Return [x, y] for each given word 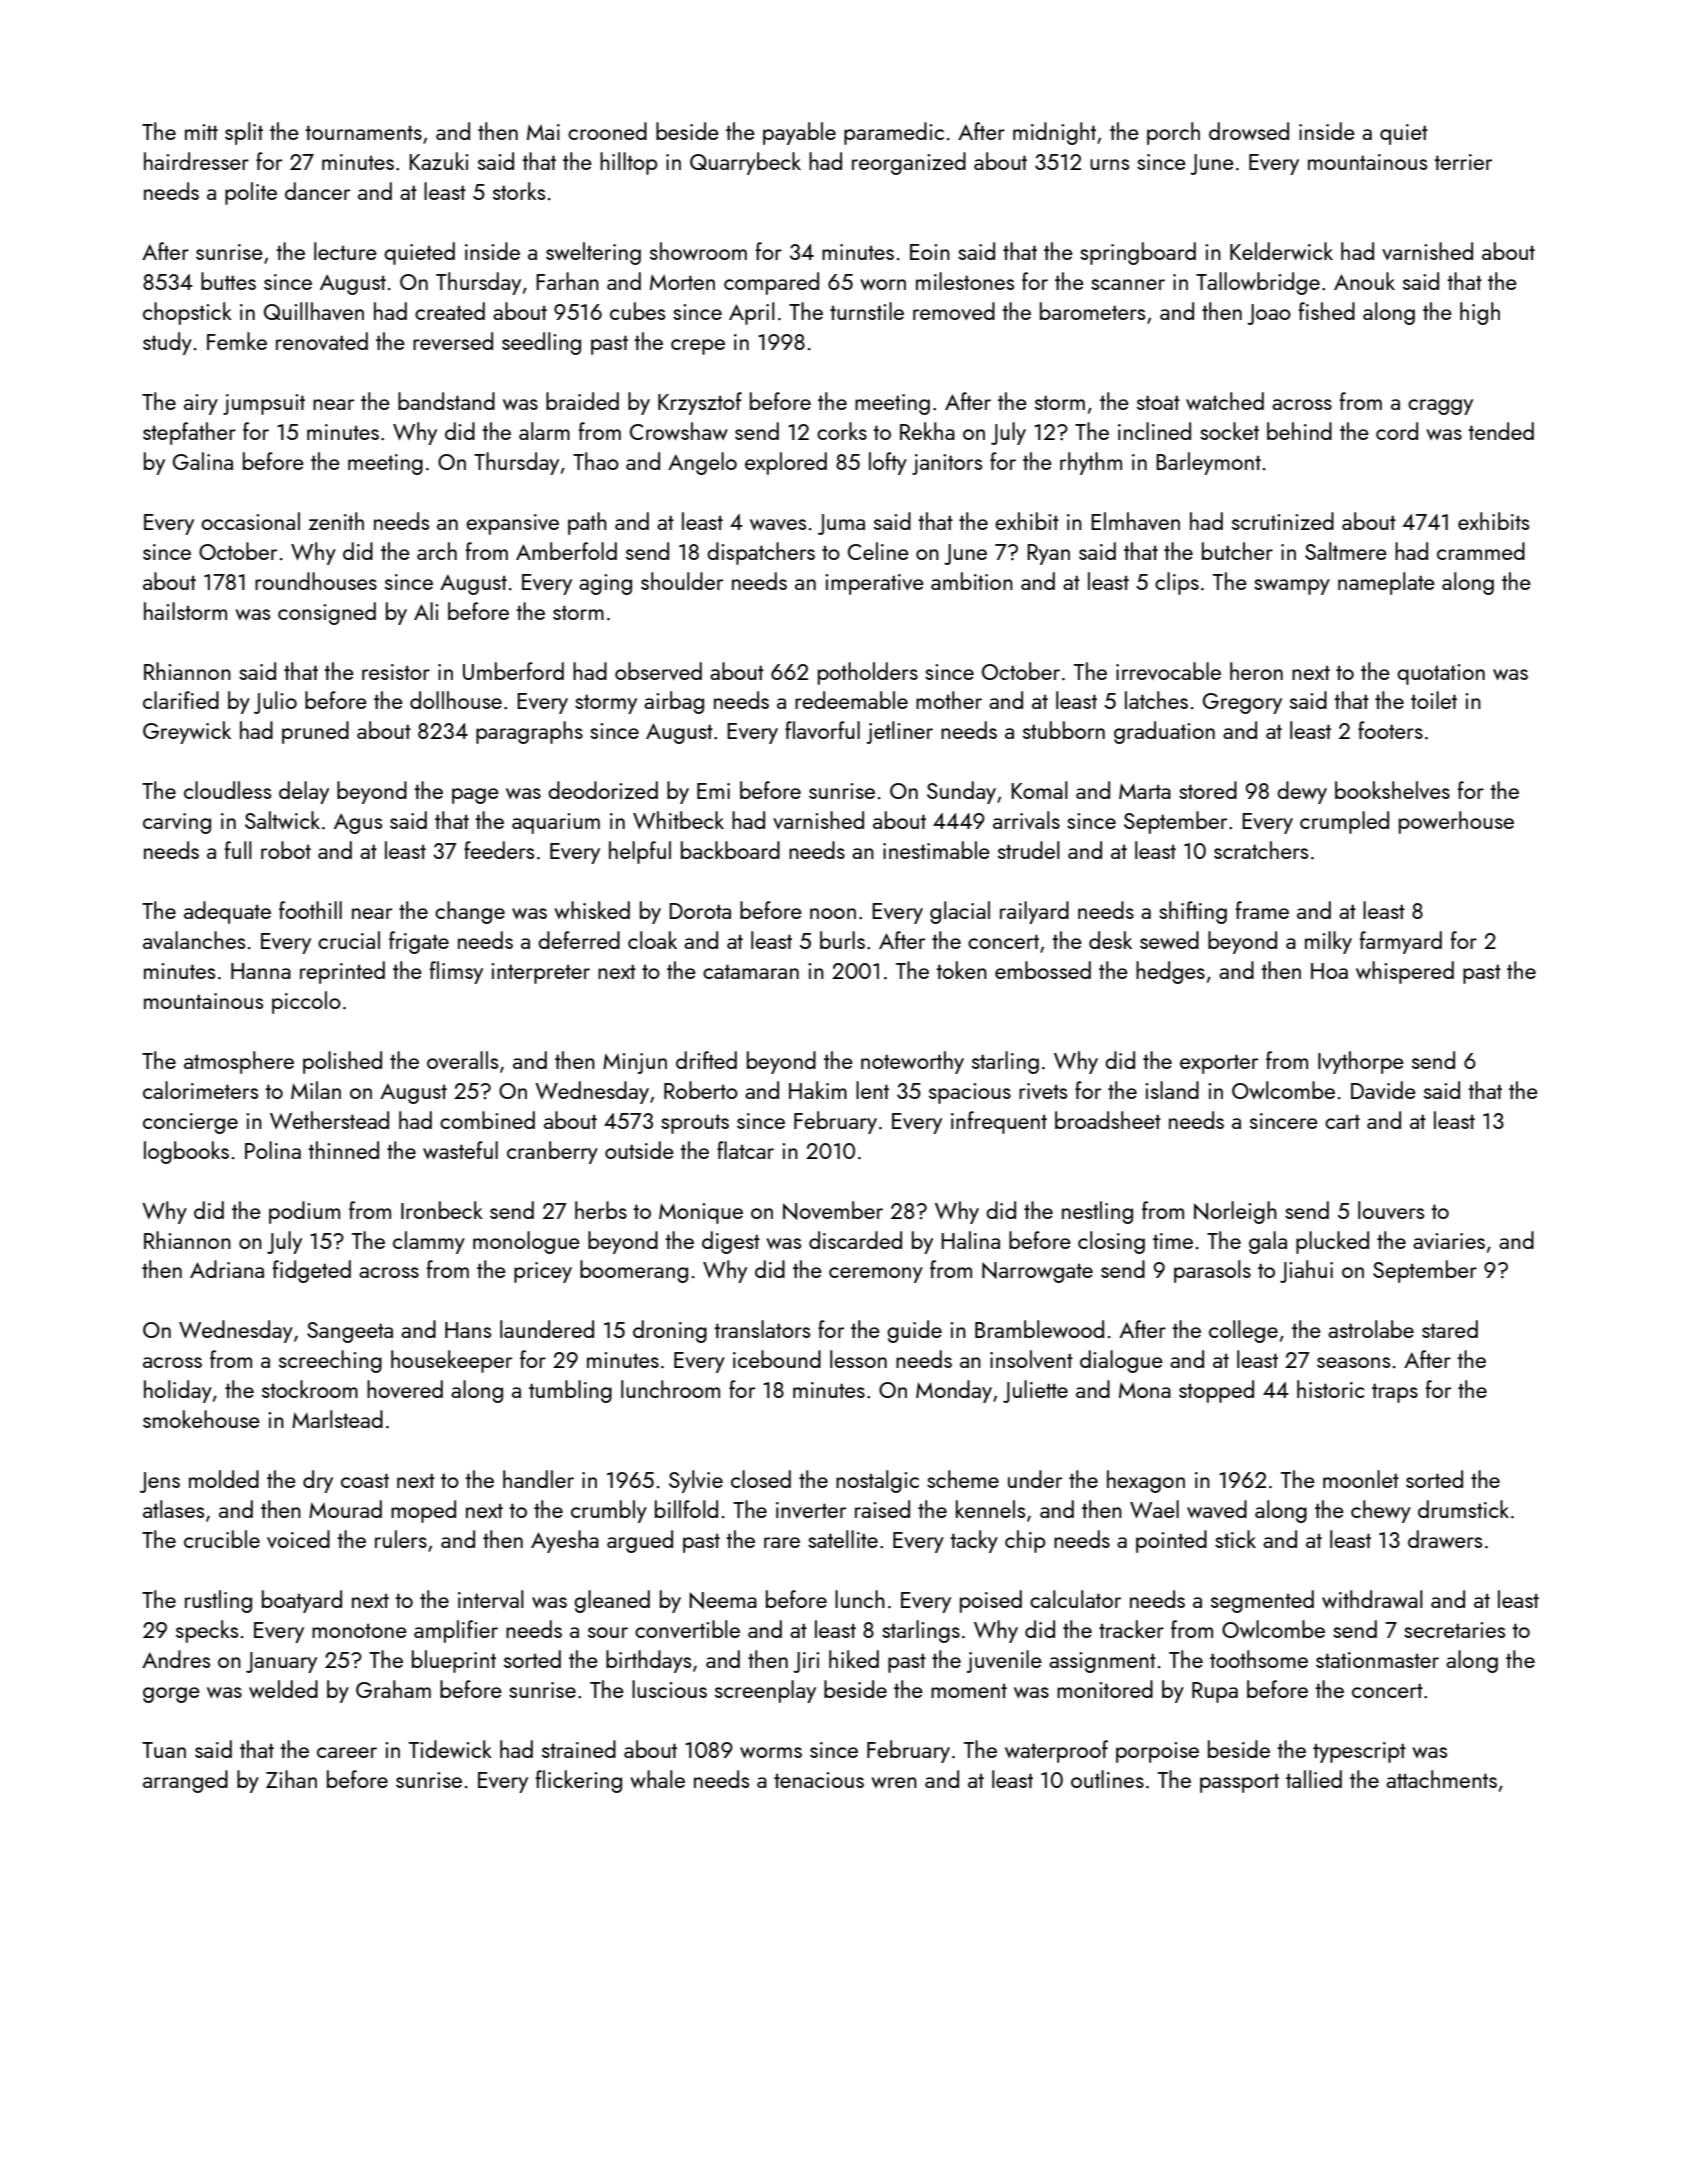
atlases [173, 1509]
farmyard [1401, 942]
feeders [499, 850]
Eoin [930, 252]
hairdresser [196, 161]
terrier [1463, 162]
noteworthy [912, 1062]
